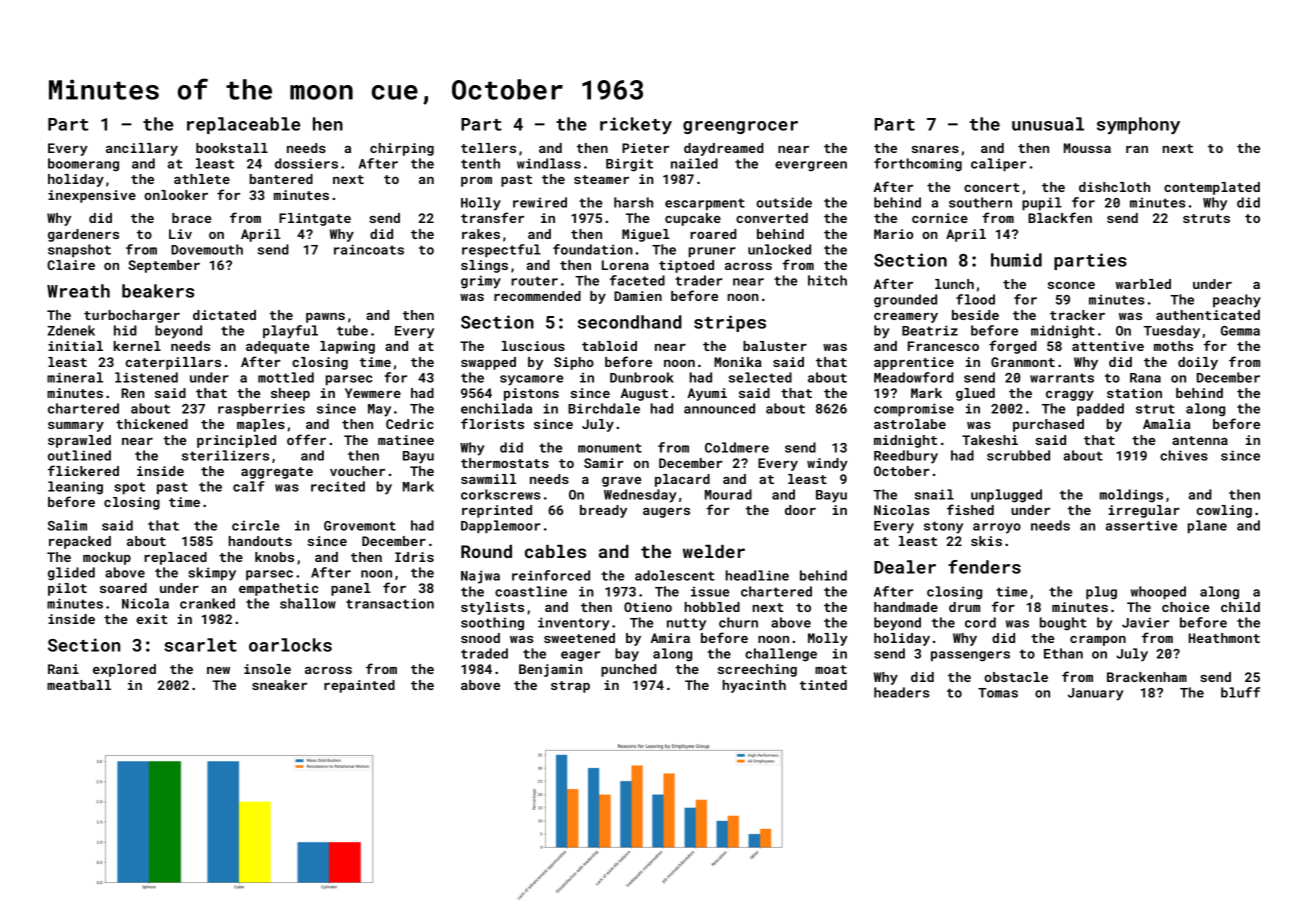  I want to click on bantered, so click(281, 179).
